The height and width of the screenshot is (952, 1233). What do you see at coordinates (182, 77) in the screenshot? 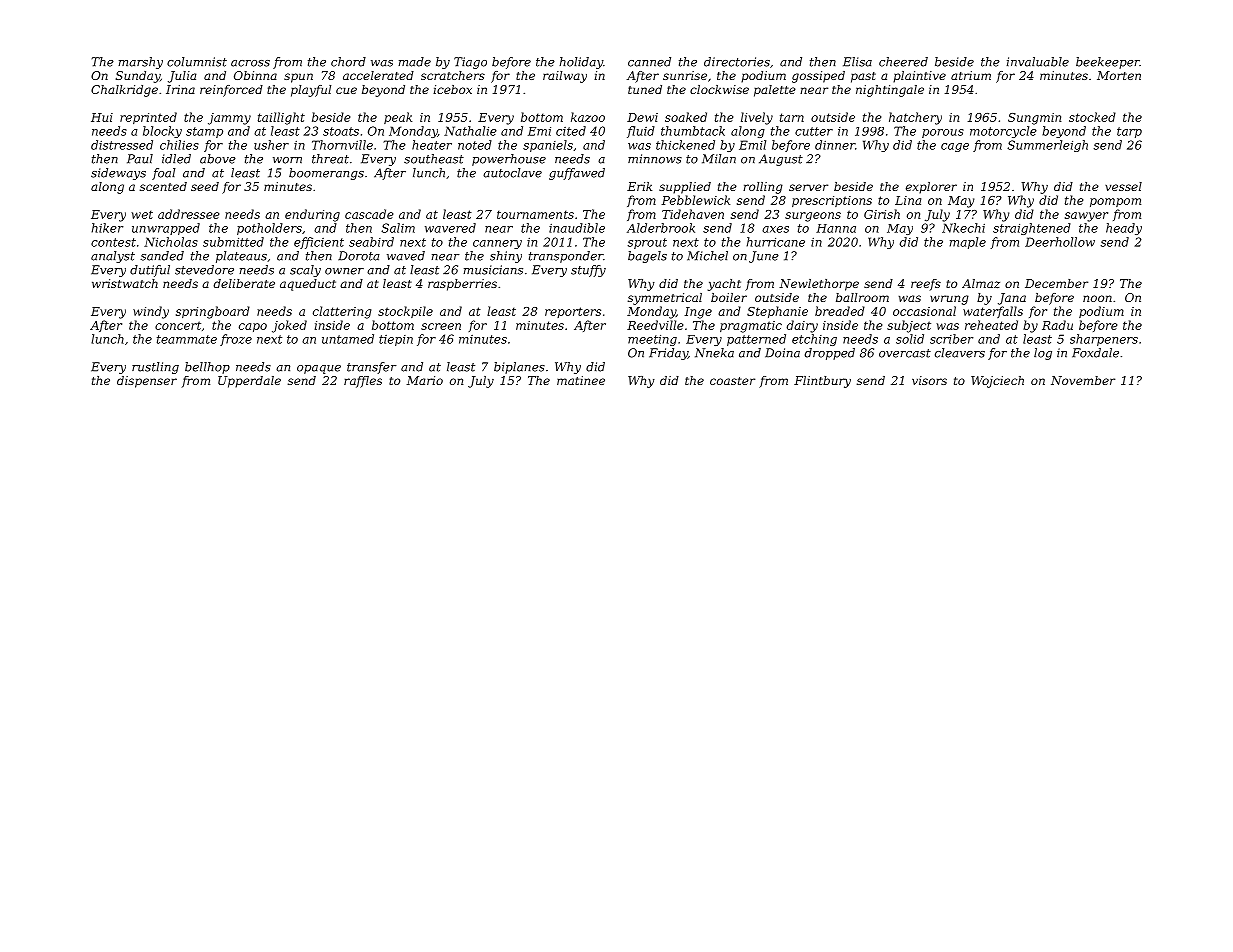
I see `Julia` at bounding box center [182, 77].
